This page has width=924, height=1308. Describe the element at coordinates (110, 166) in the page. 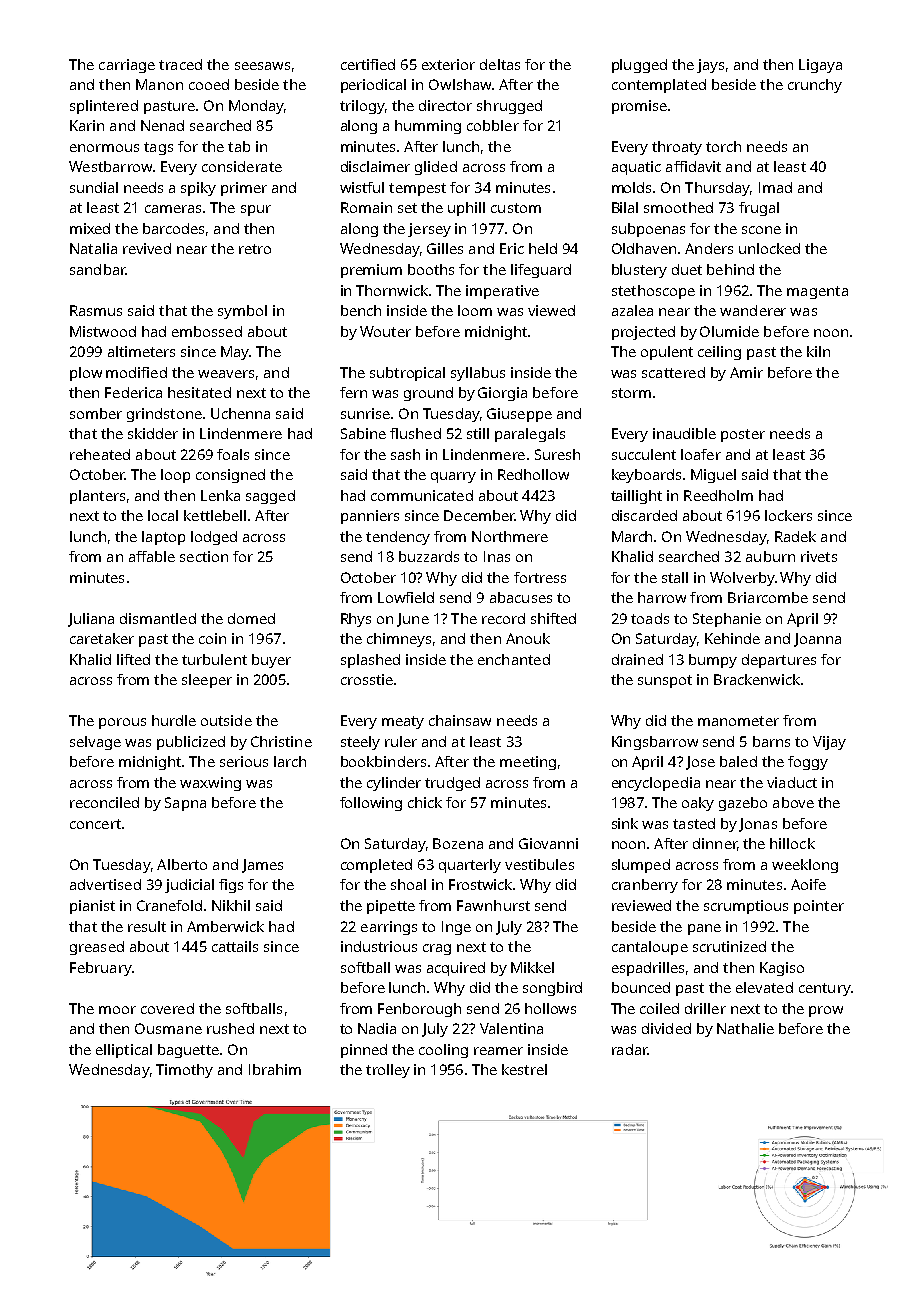

I see `Westbarrow` at that location.
